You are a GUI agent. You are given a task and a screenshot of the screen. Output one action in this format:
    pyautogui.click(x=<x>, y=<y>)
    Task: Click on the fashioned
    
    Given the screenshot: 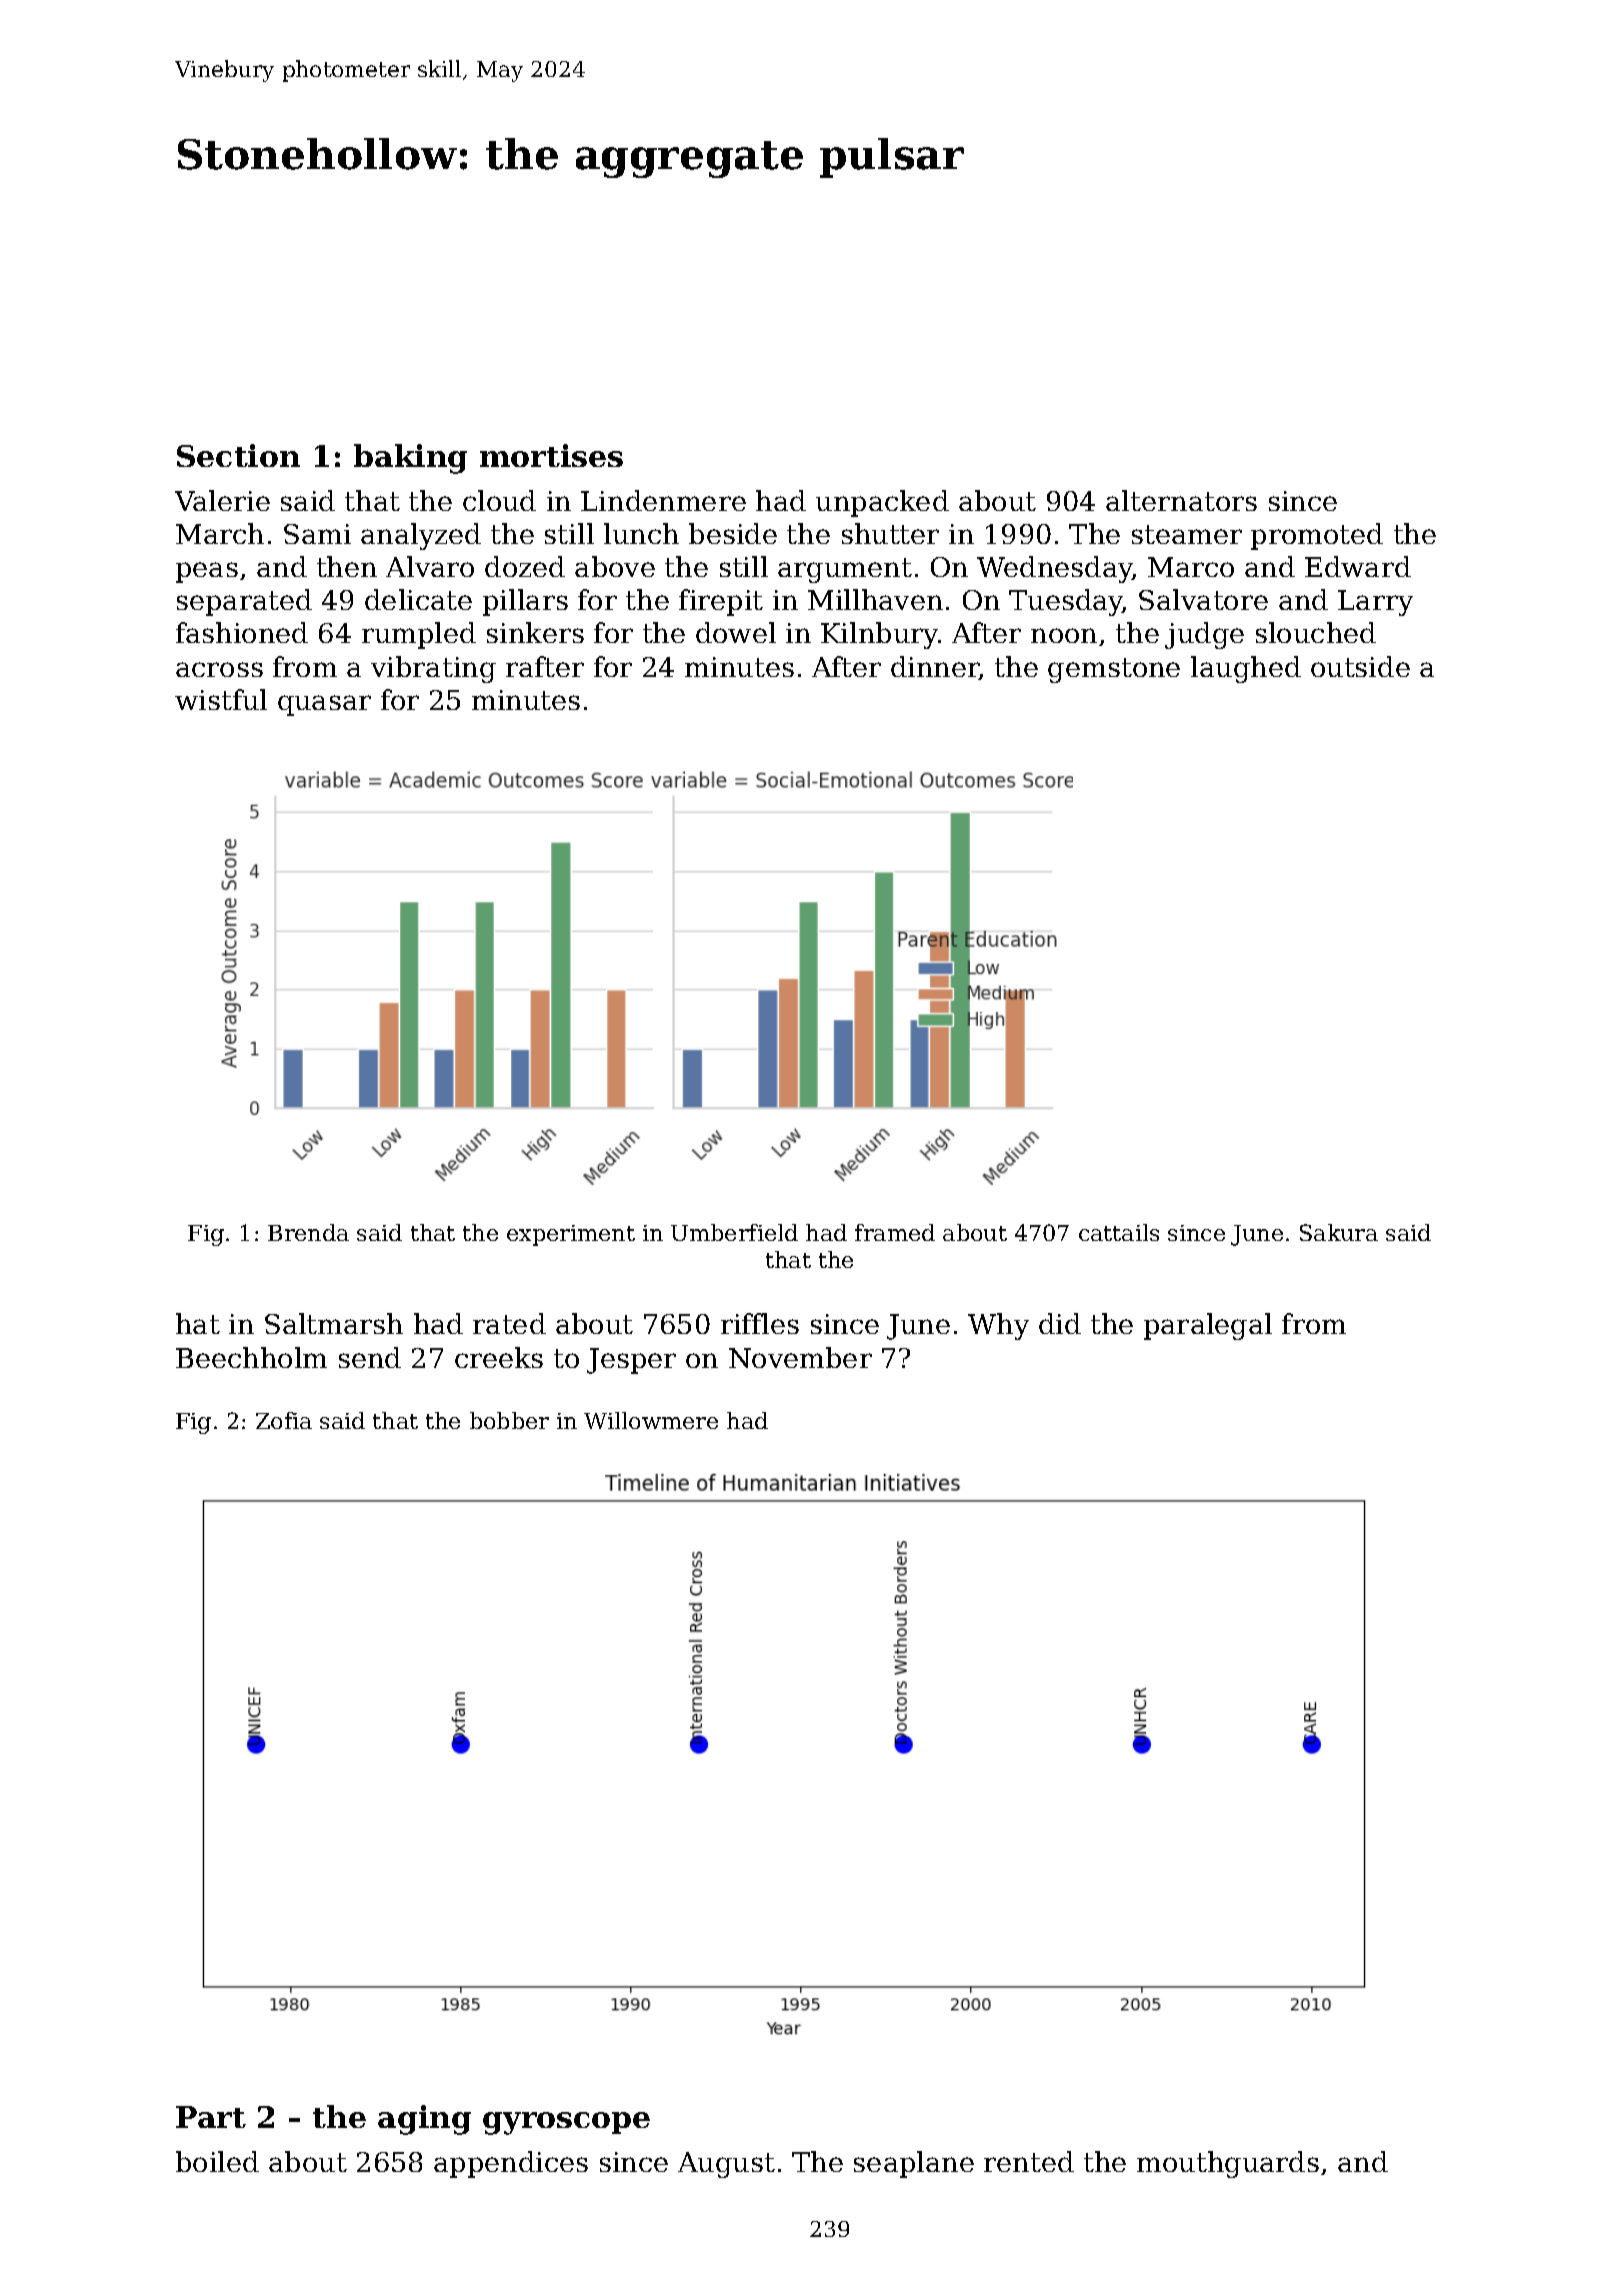 What is the action you would take?
    pyautogui.click(x=242, y=632)
